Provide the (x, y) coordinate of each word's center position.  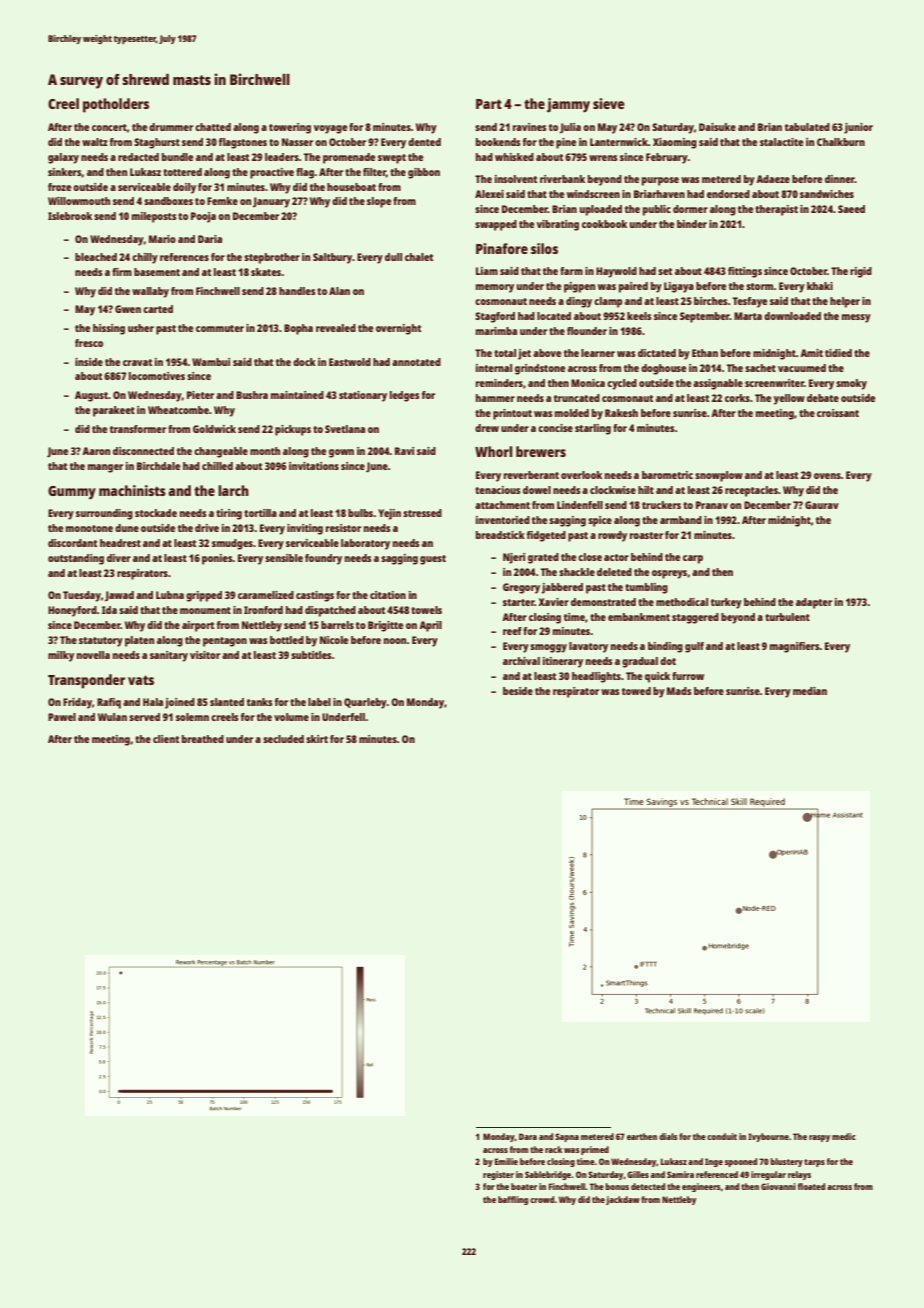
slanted (227, 702)
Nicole (334, 640)
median (810, 691)
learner (598, 353)
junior (858, 128)
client (166, 739)
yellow (789, 399)
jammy (568, 105)
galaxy (63, 158)
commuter (220, 328)
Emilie (506, 1161)
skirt (317, 739)
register (498, 1175)
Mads (679, 691)
